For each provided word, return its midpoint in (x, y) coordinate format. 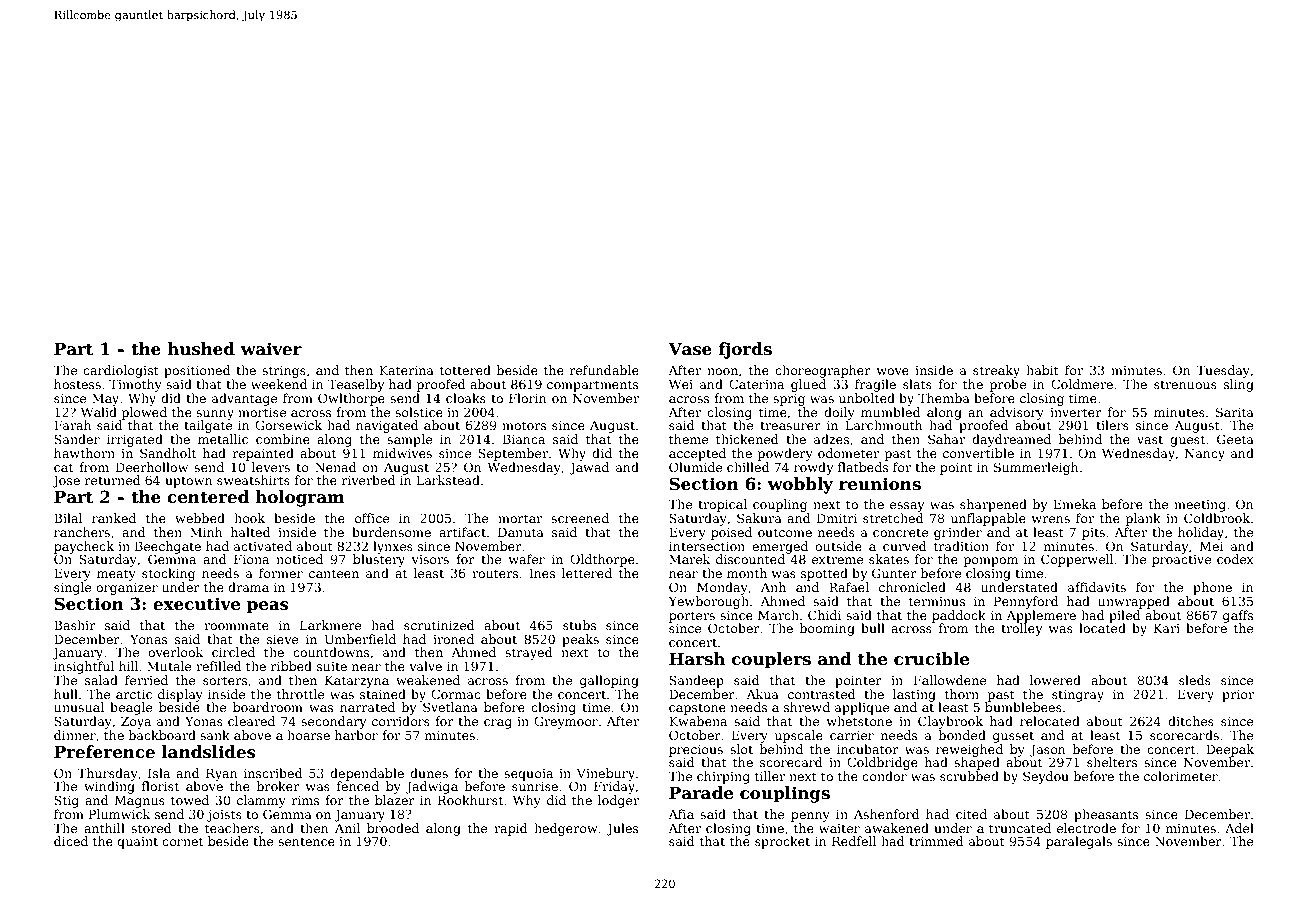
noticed (299, 559)
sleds (1195, 680)
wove (892, 371)
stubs (579, 625)
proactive (1181, 561)
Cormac (456, 694)
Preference (104, 752)
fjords (745, 350)
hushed (201, 349)
